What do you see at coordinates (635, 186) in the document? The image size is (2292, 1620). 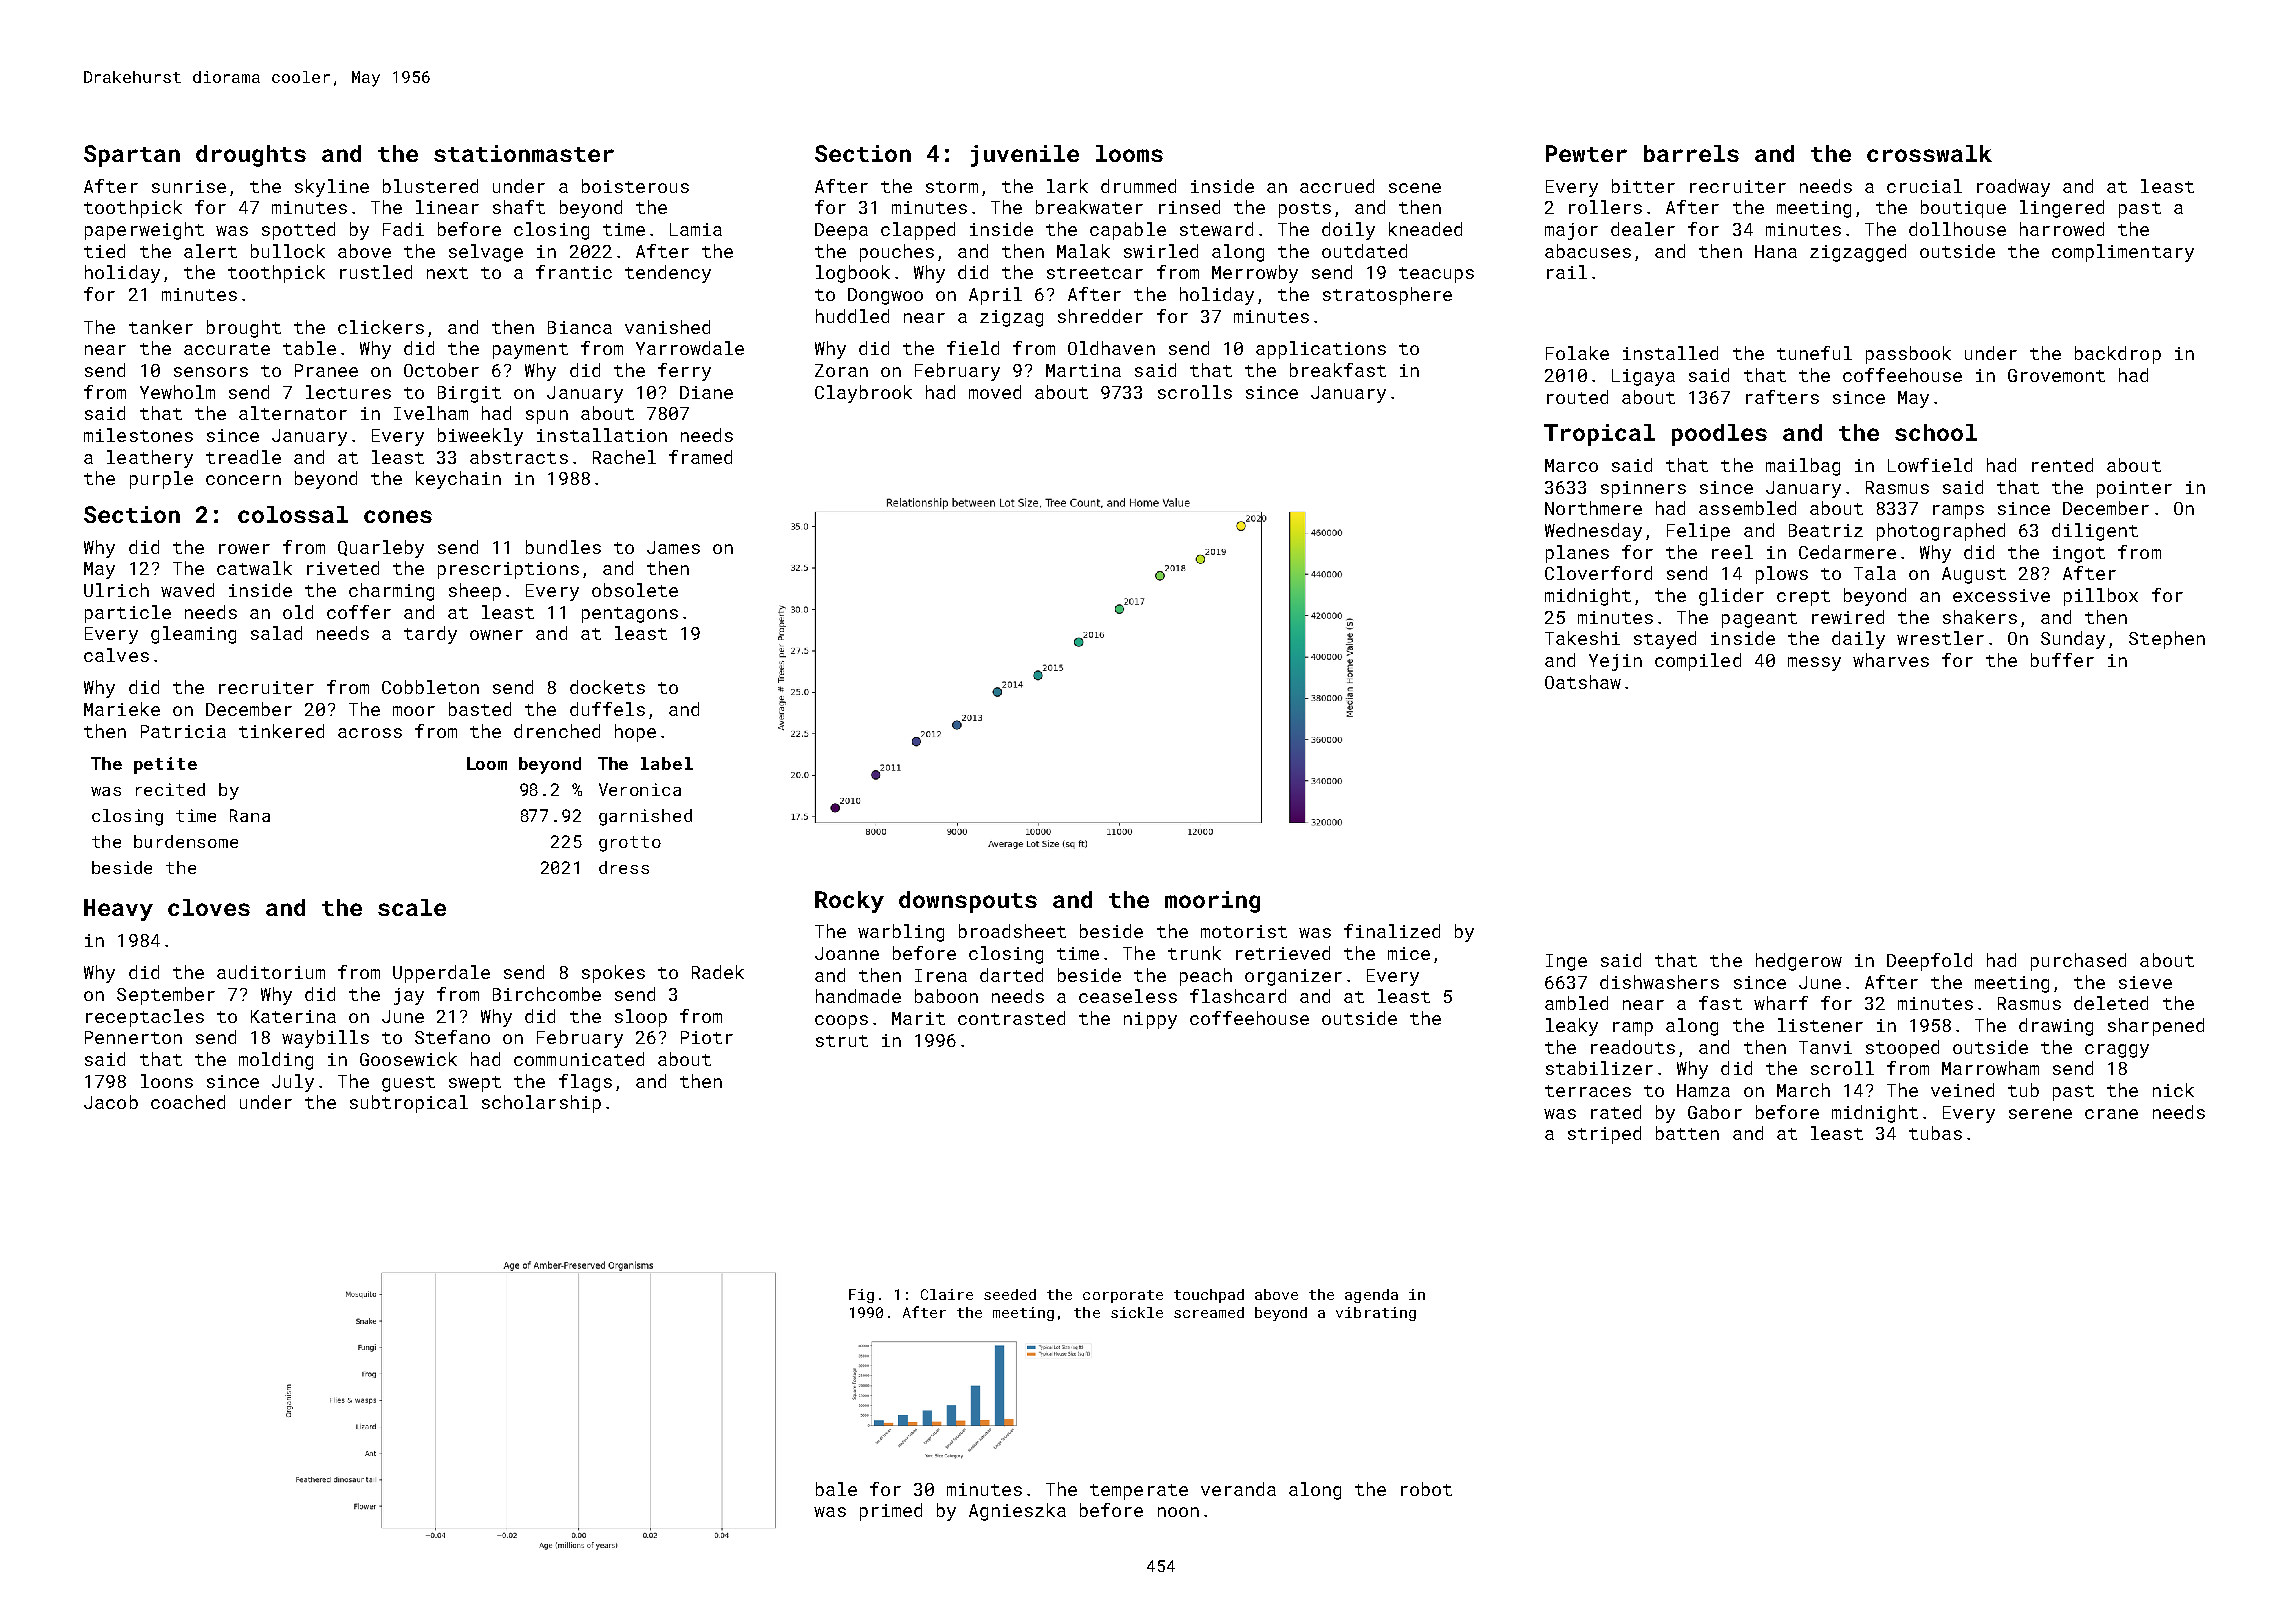 I see `boisterous` at bounding box center [635, 186].
